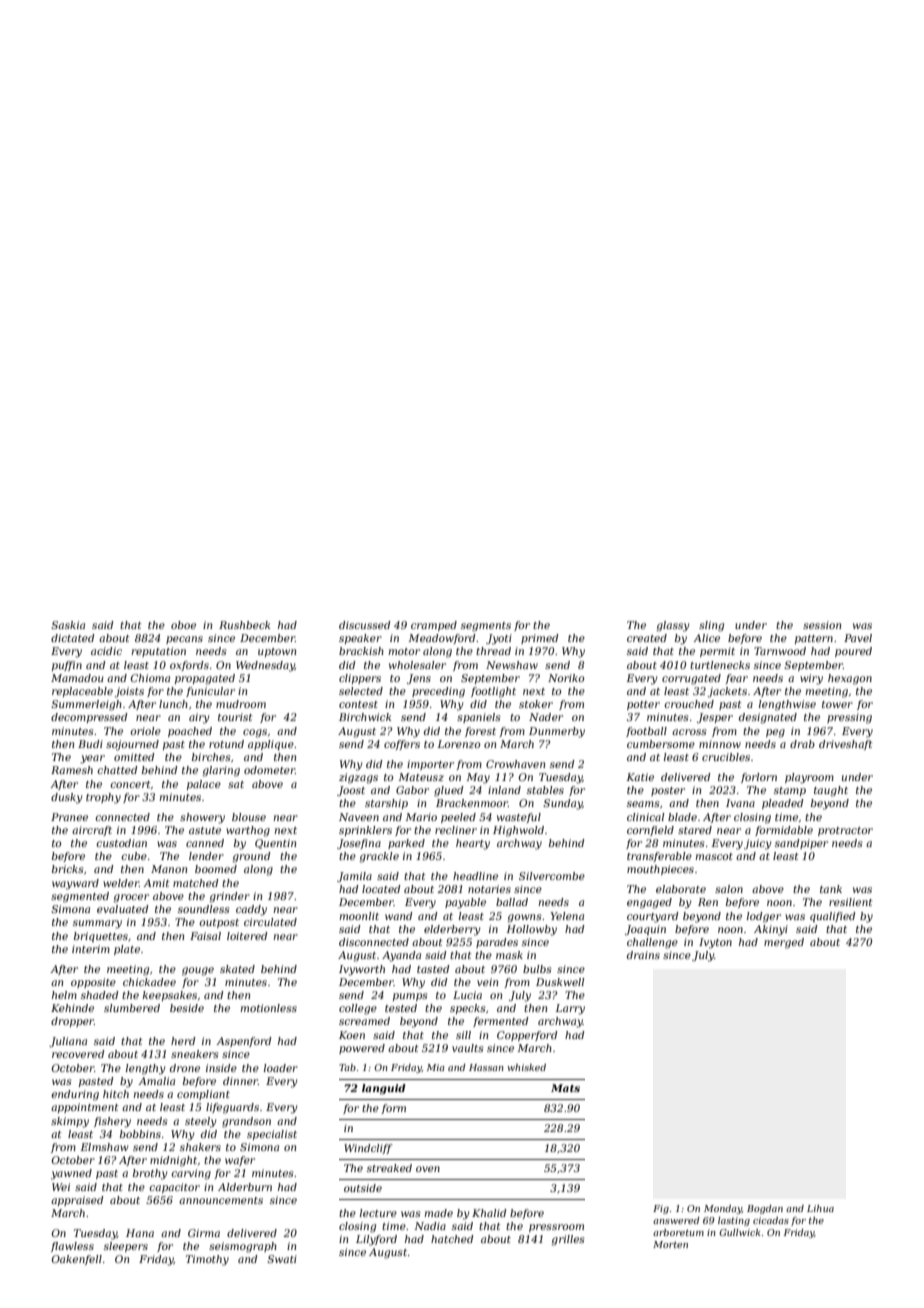 This screenshot has width=924, height=1308. What do you see at coordinates (251, 910) in the screenshot?
I see `caddy` at bounding box center [251, 910].
